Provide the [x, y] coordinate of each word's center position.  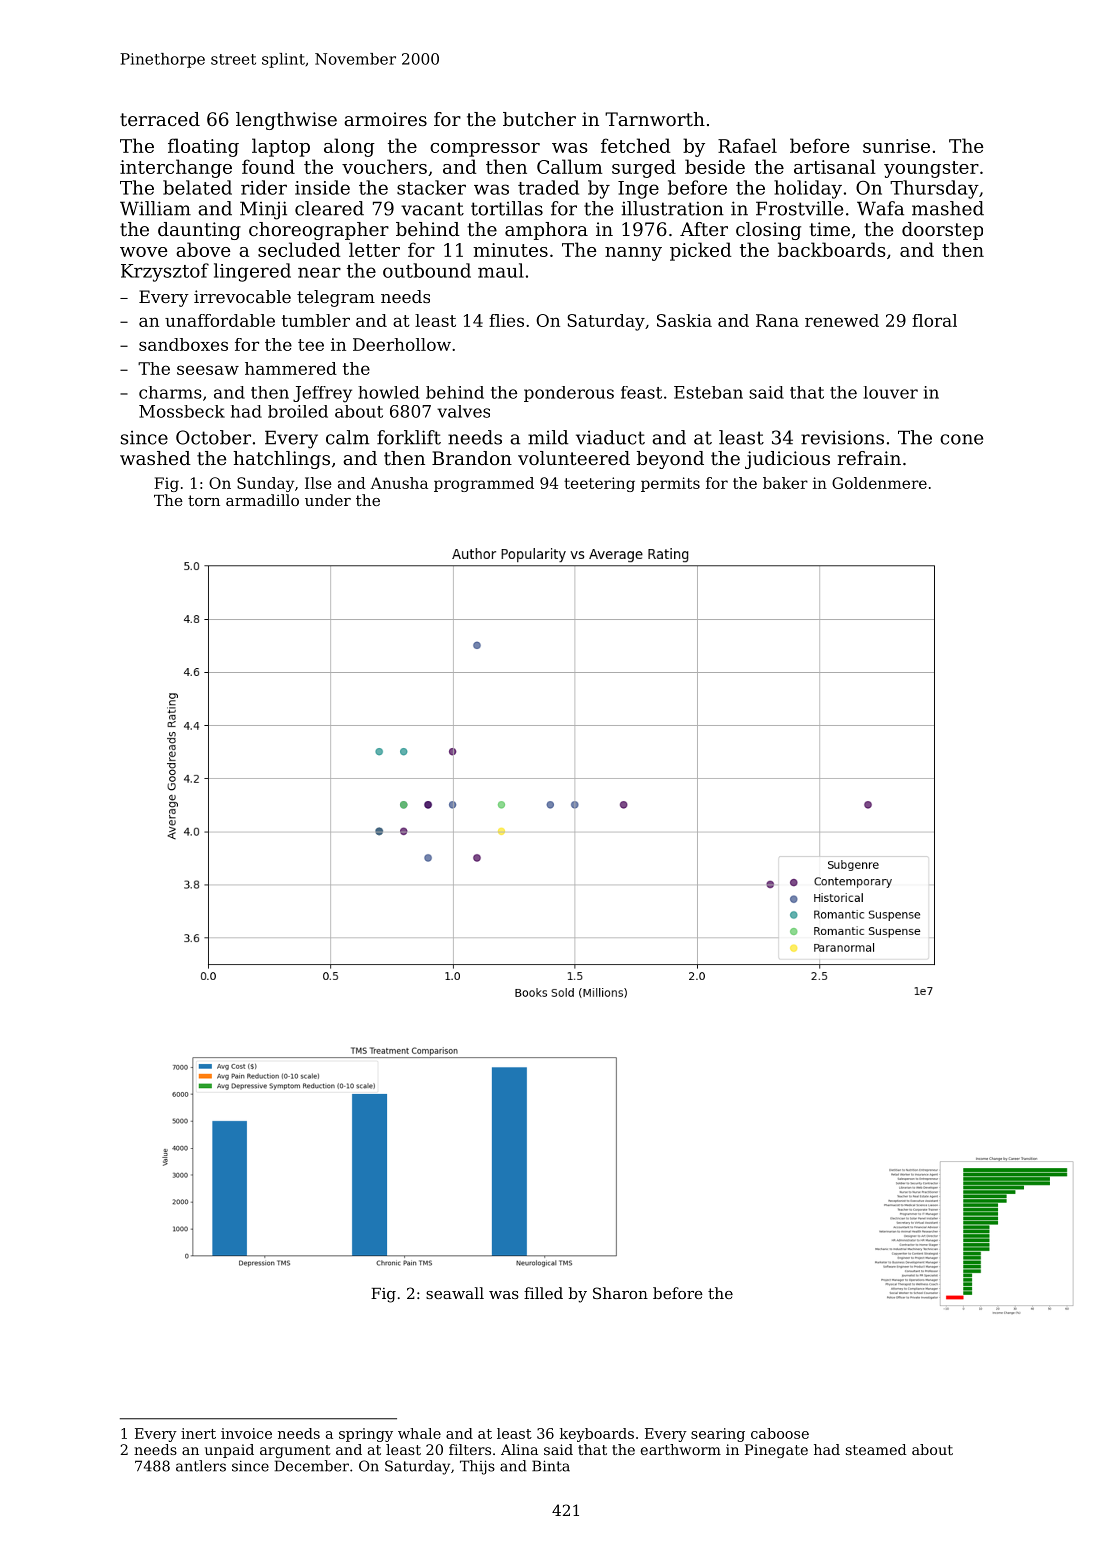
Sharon [620, 1293]
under [328, 500]
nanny [633, 254]
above [203, 249]
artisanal [835, 166]
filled [543, 1293]
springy [366, 1435]
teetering [599, 484]
